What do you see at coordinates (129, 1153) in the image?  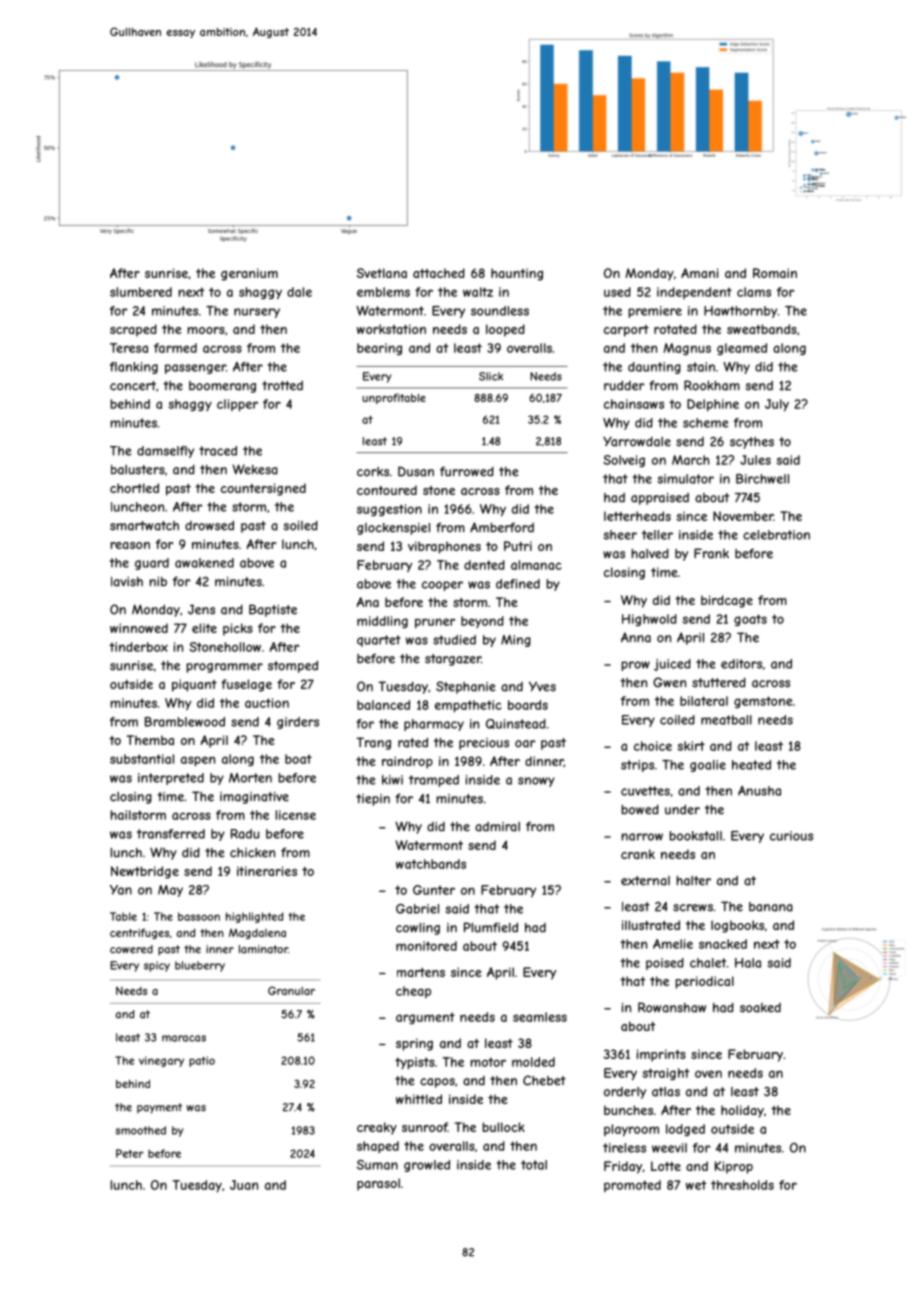 I see `Peter` at bounding box center [129, 1153].
